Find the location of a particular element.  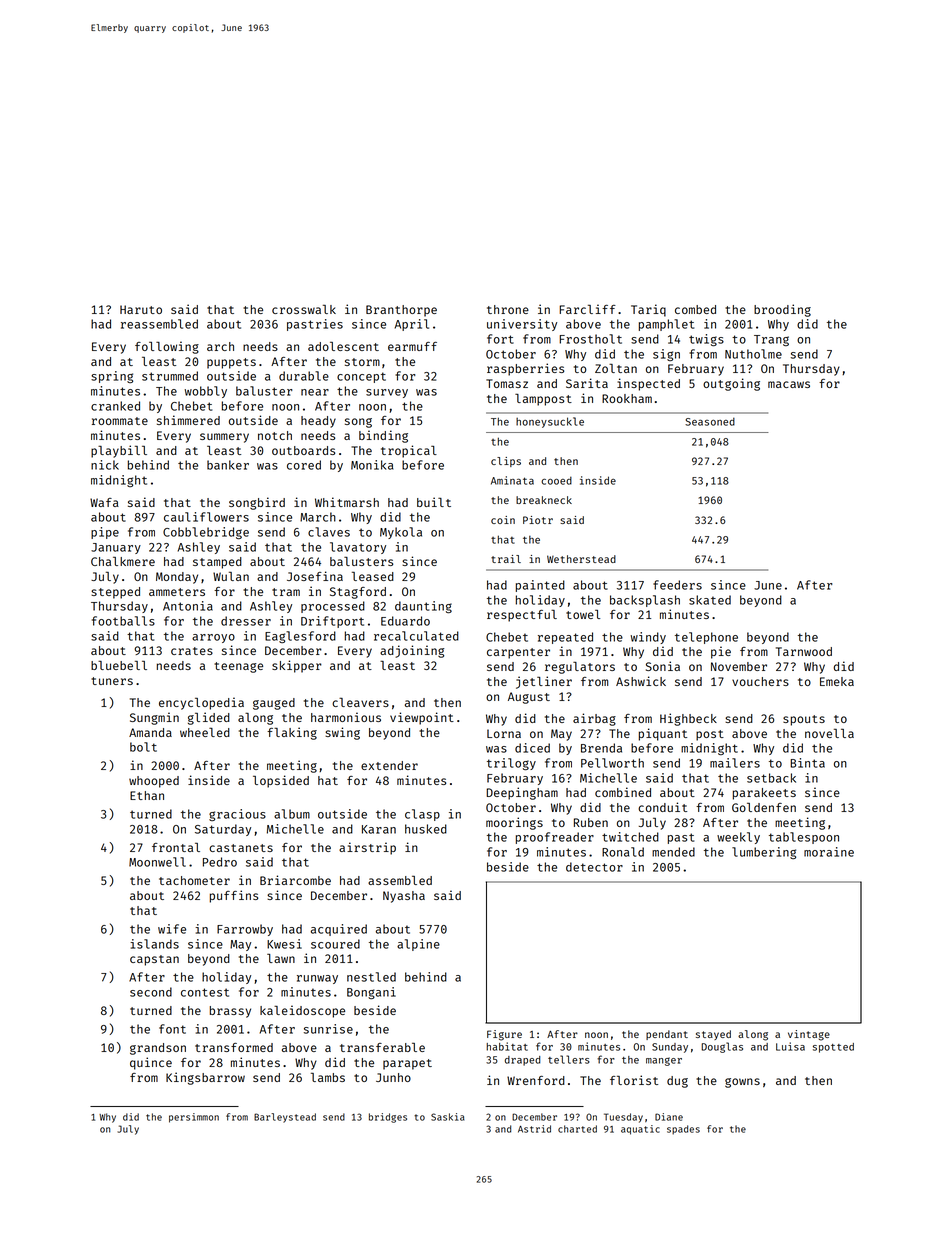

Sunday is located at coordinates (670, 1048).
